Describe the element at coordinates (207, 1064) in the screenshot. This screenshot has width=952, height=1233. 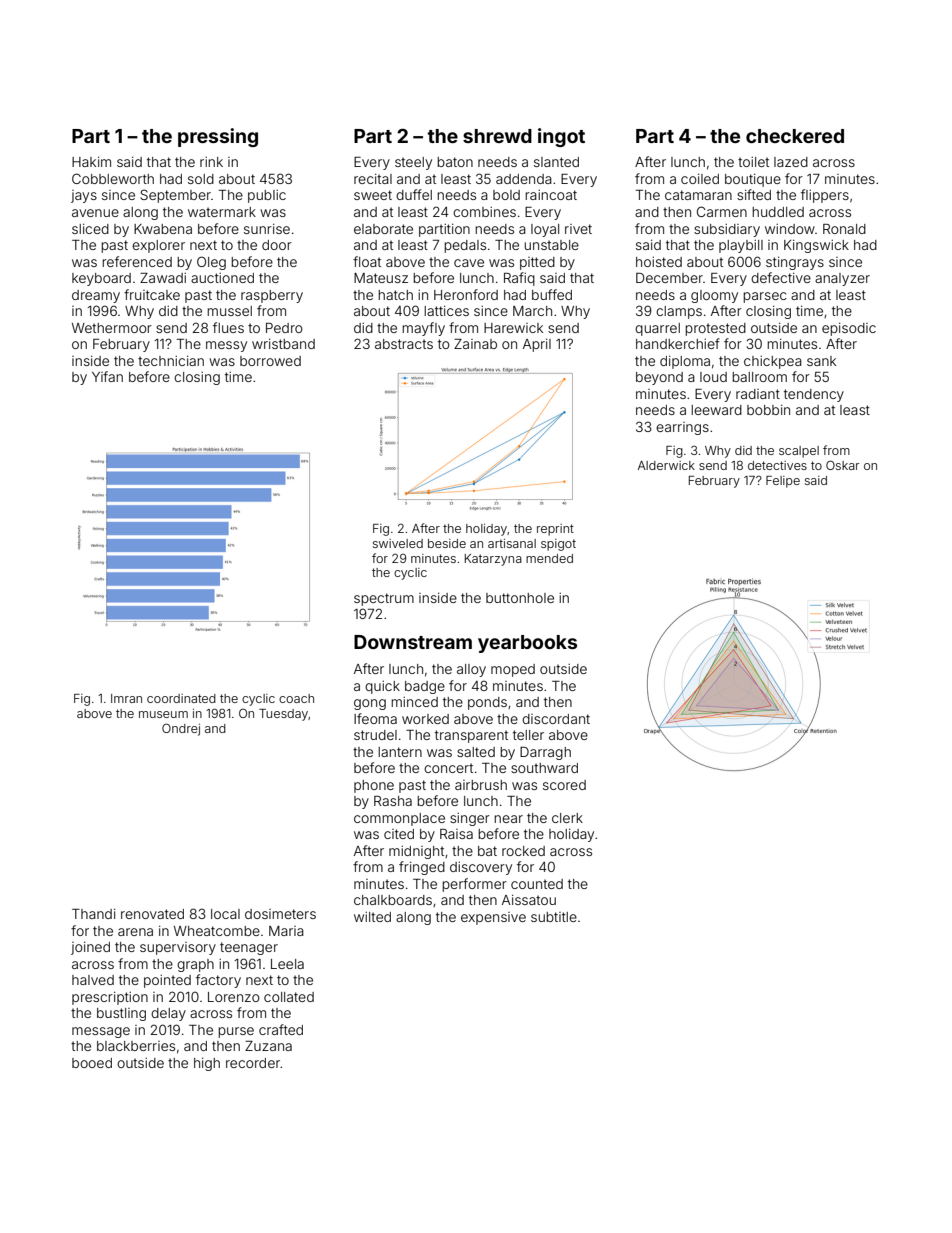
I see `high` at that location.
